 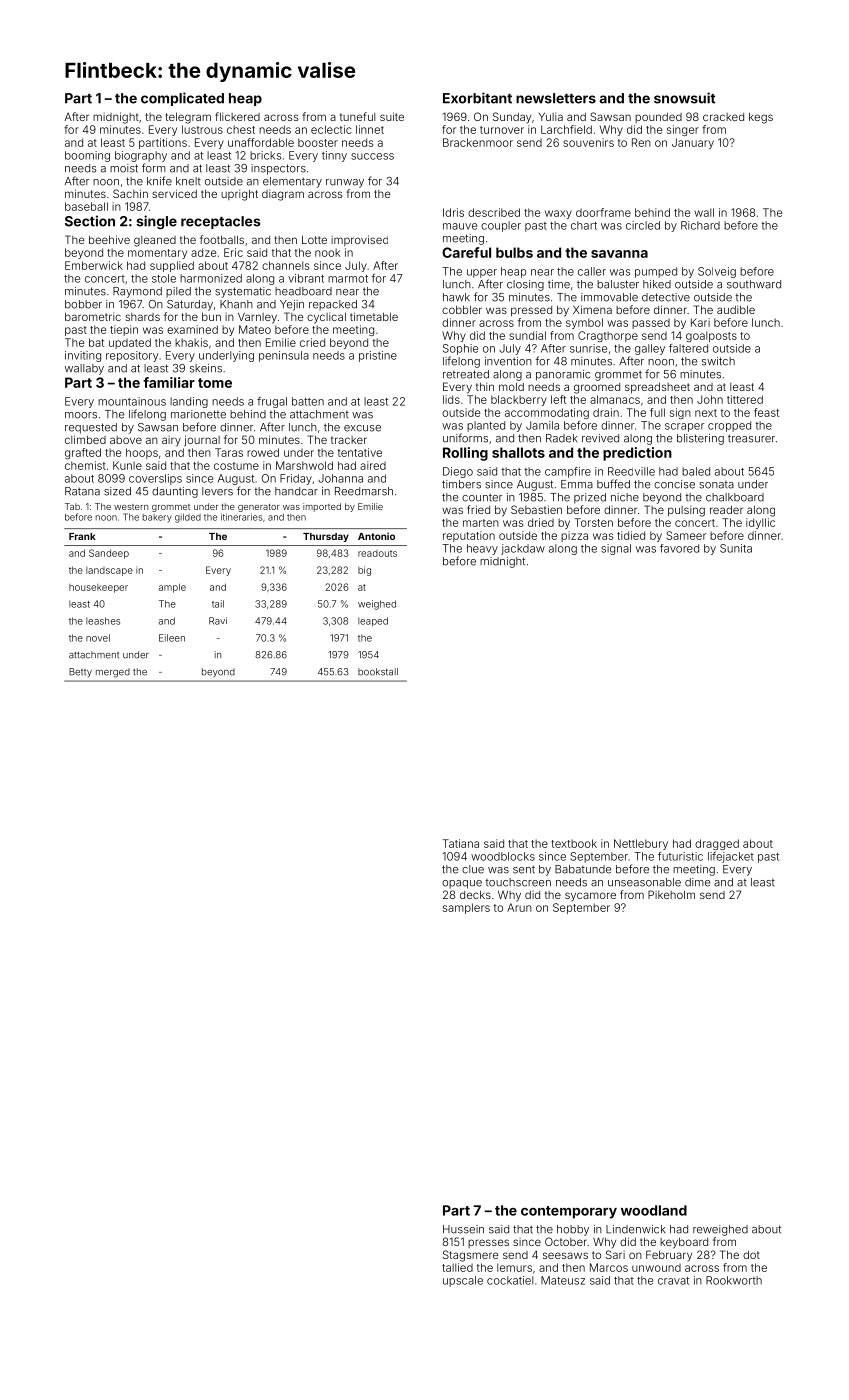 I want to click on buffed, so click(x=613, y=484).
